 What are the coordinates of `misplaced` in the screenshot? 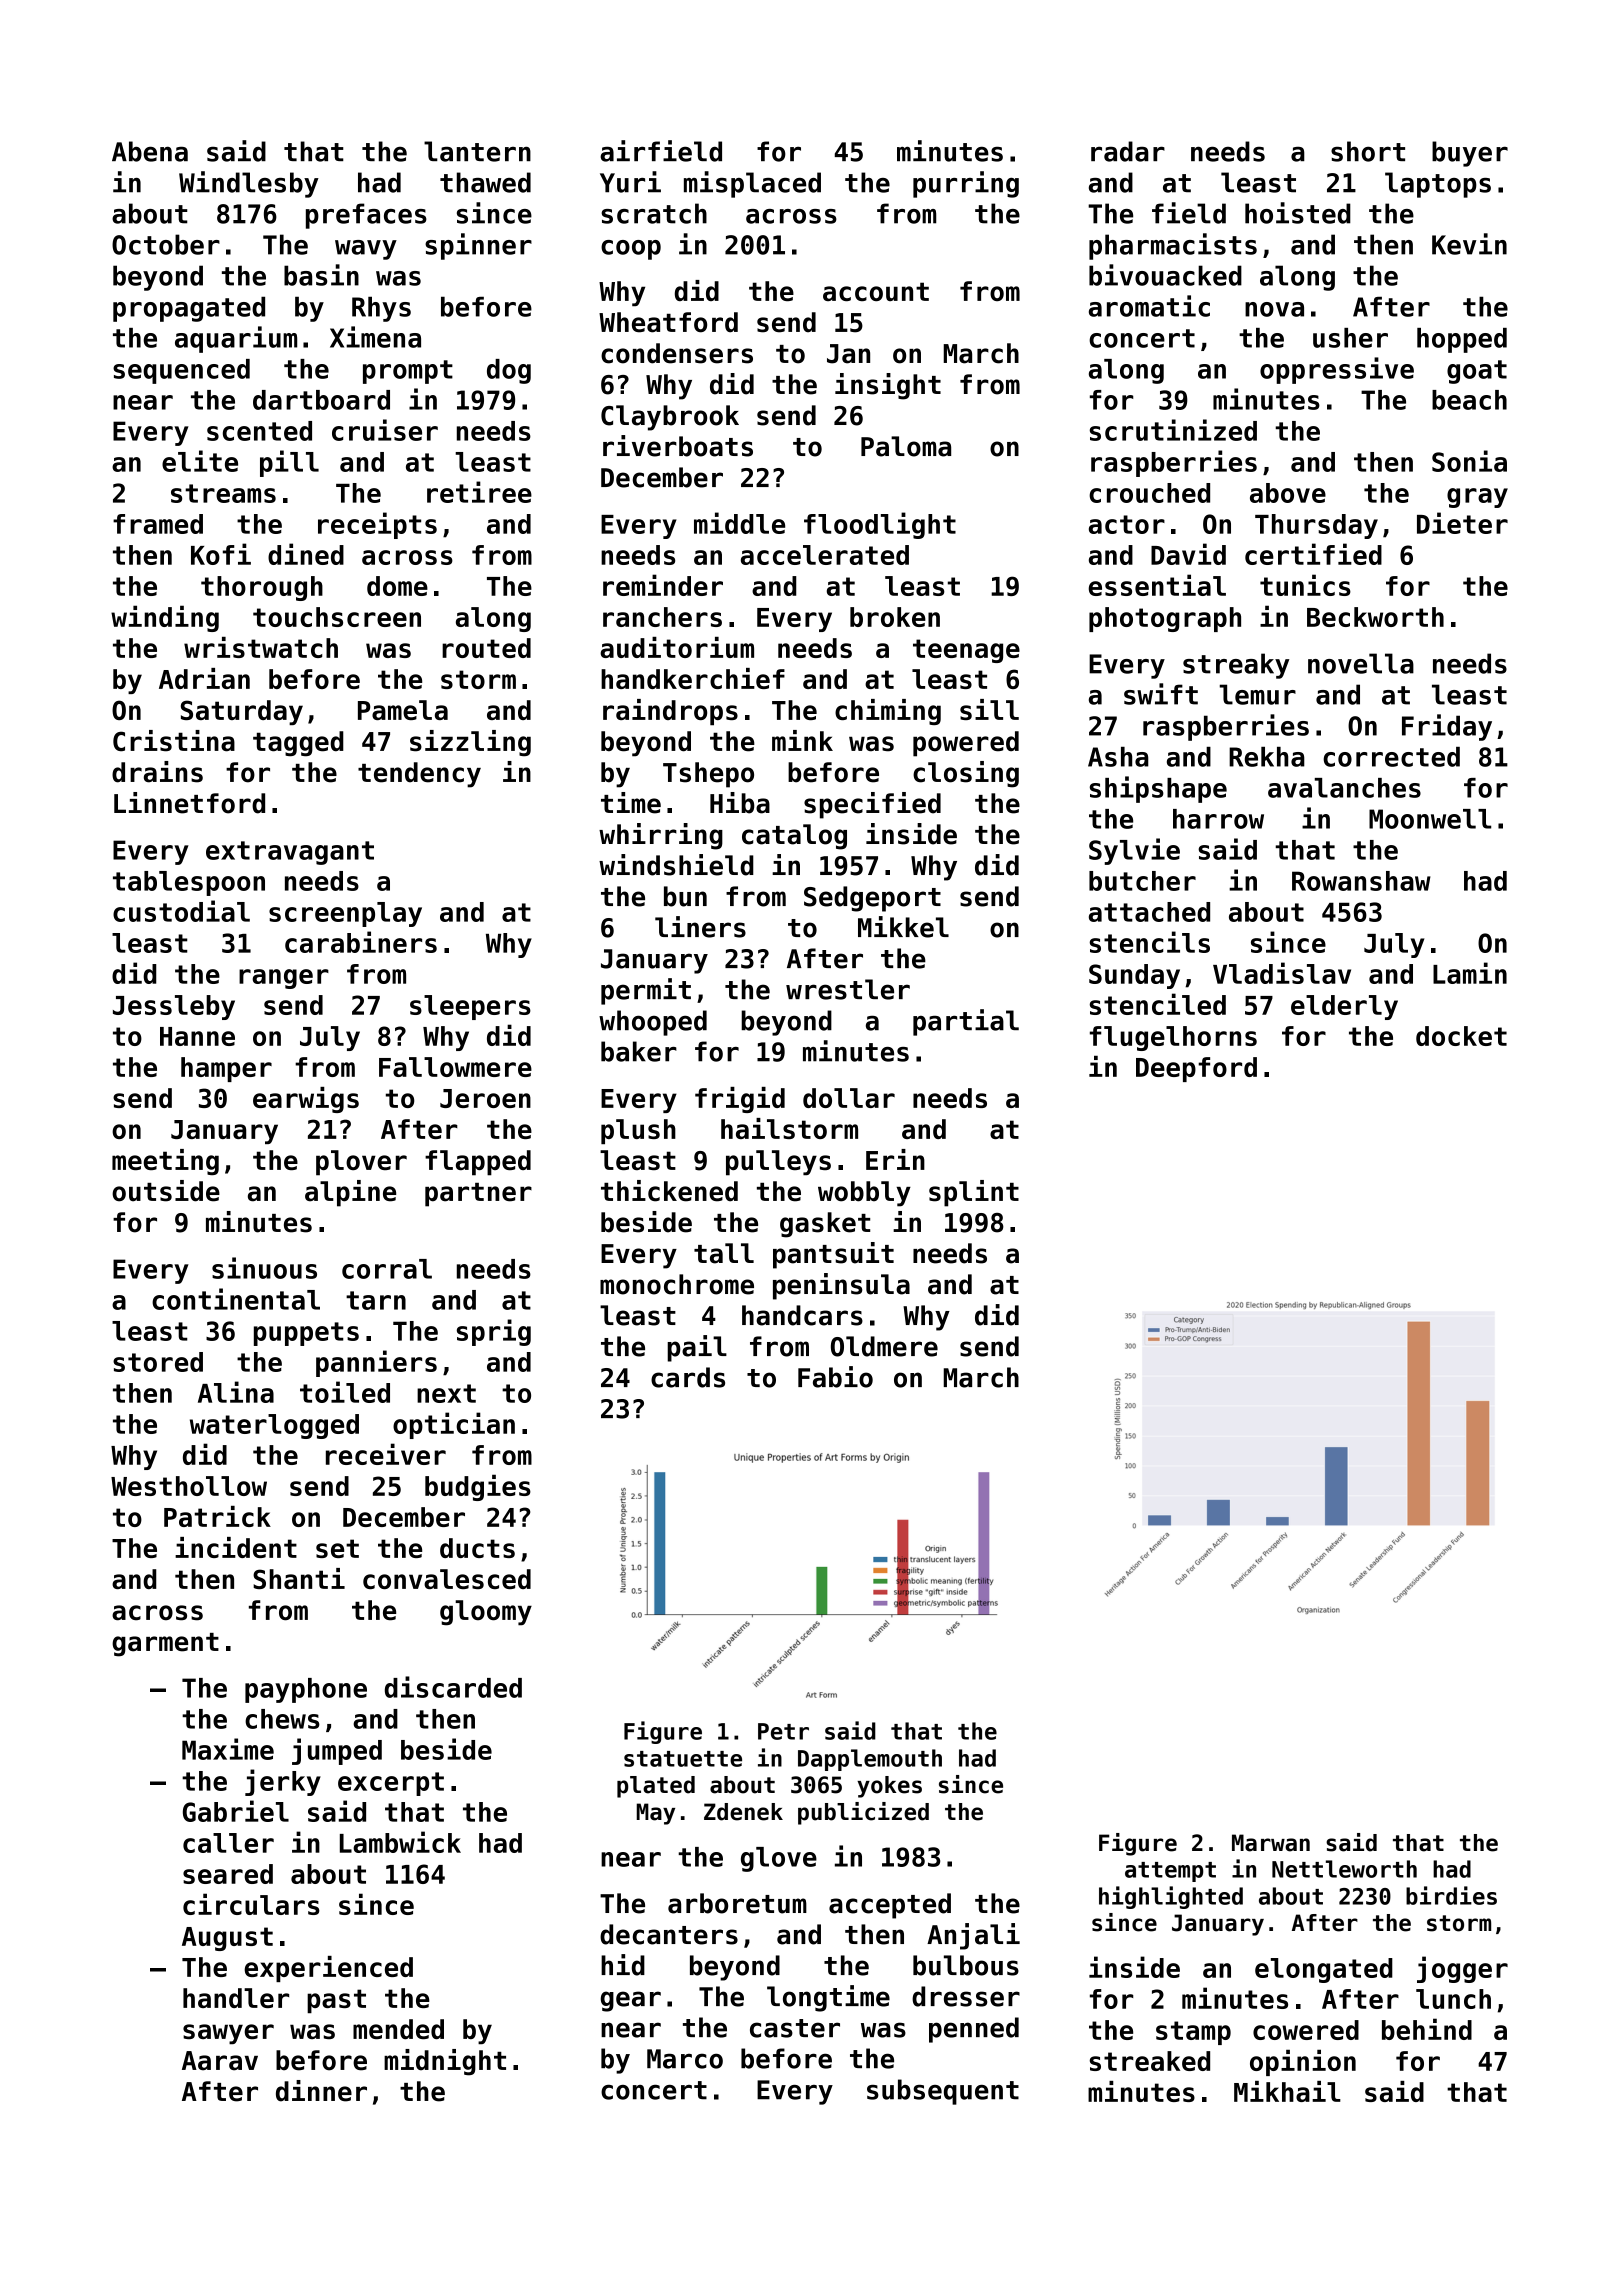 It's located at (752, 184).
